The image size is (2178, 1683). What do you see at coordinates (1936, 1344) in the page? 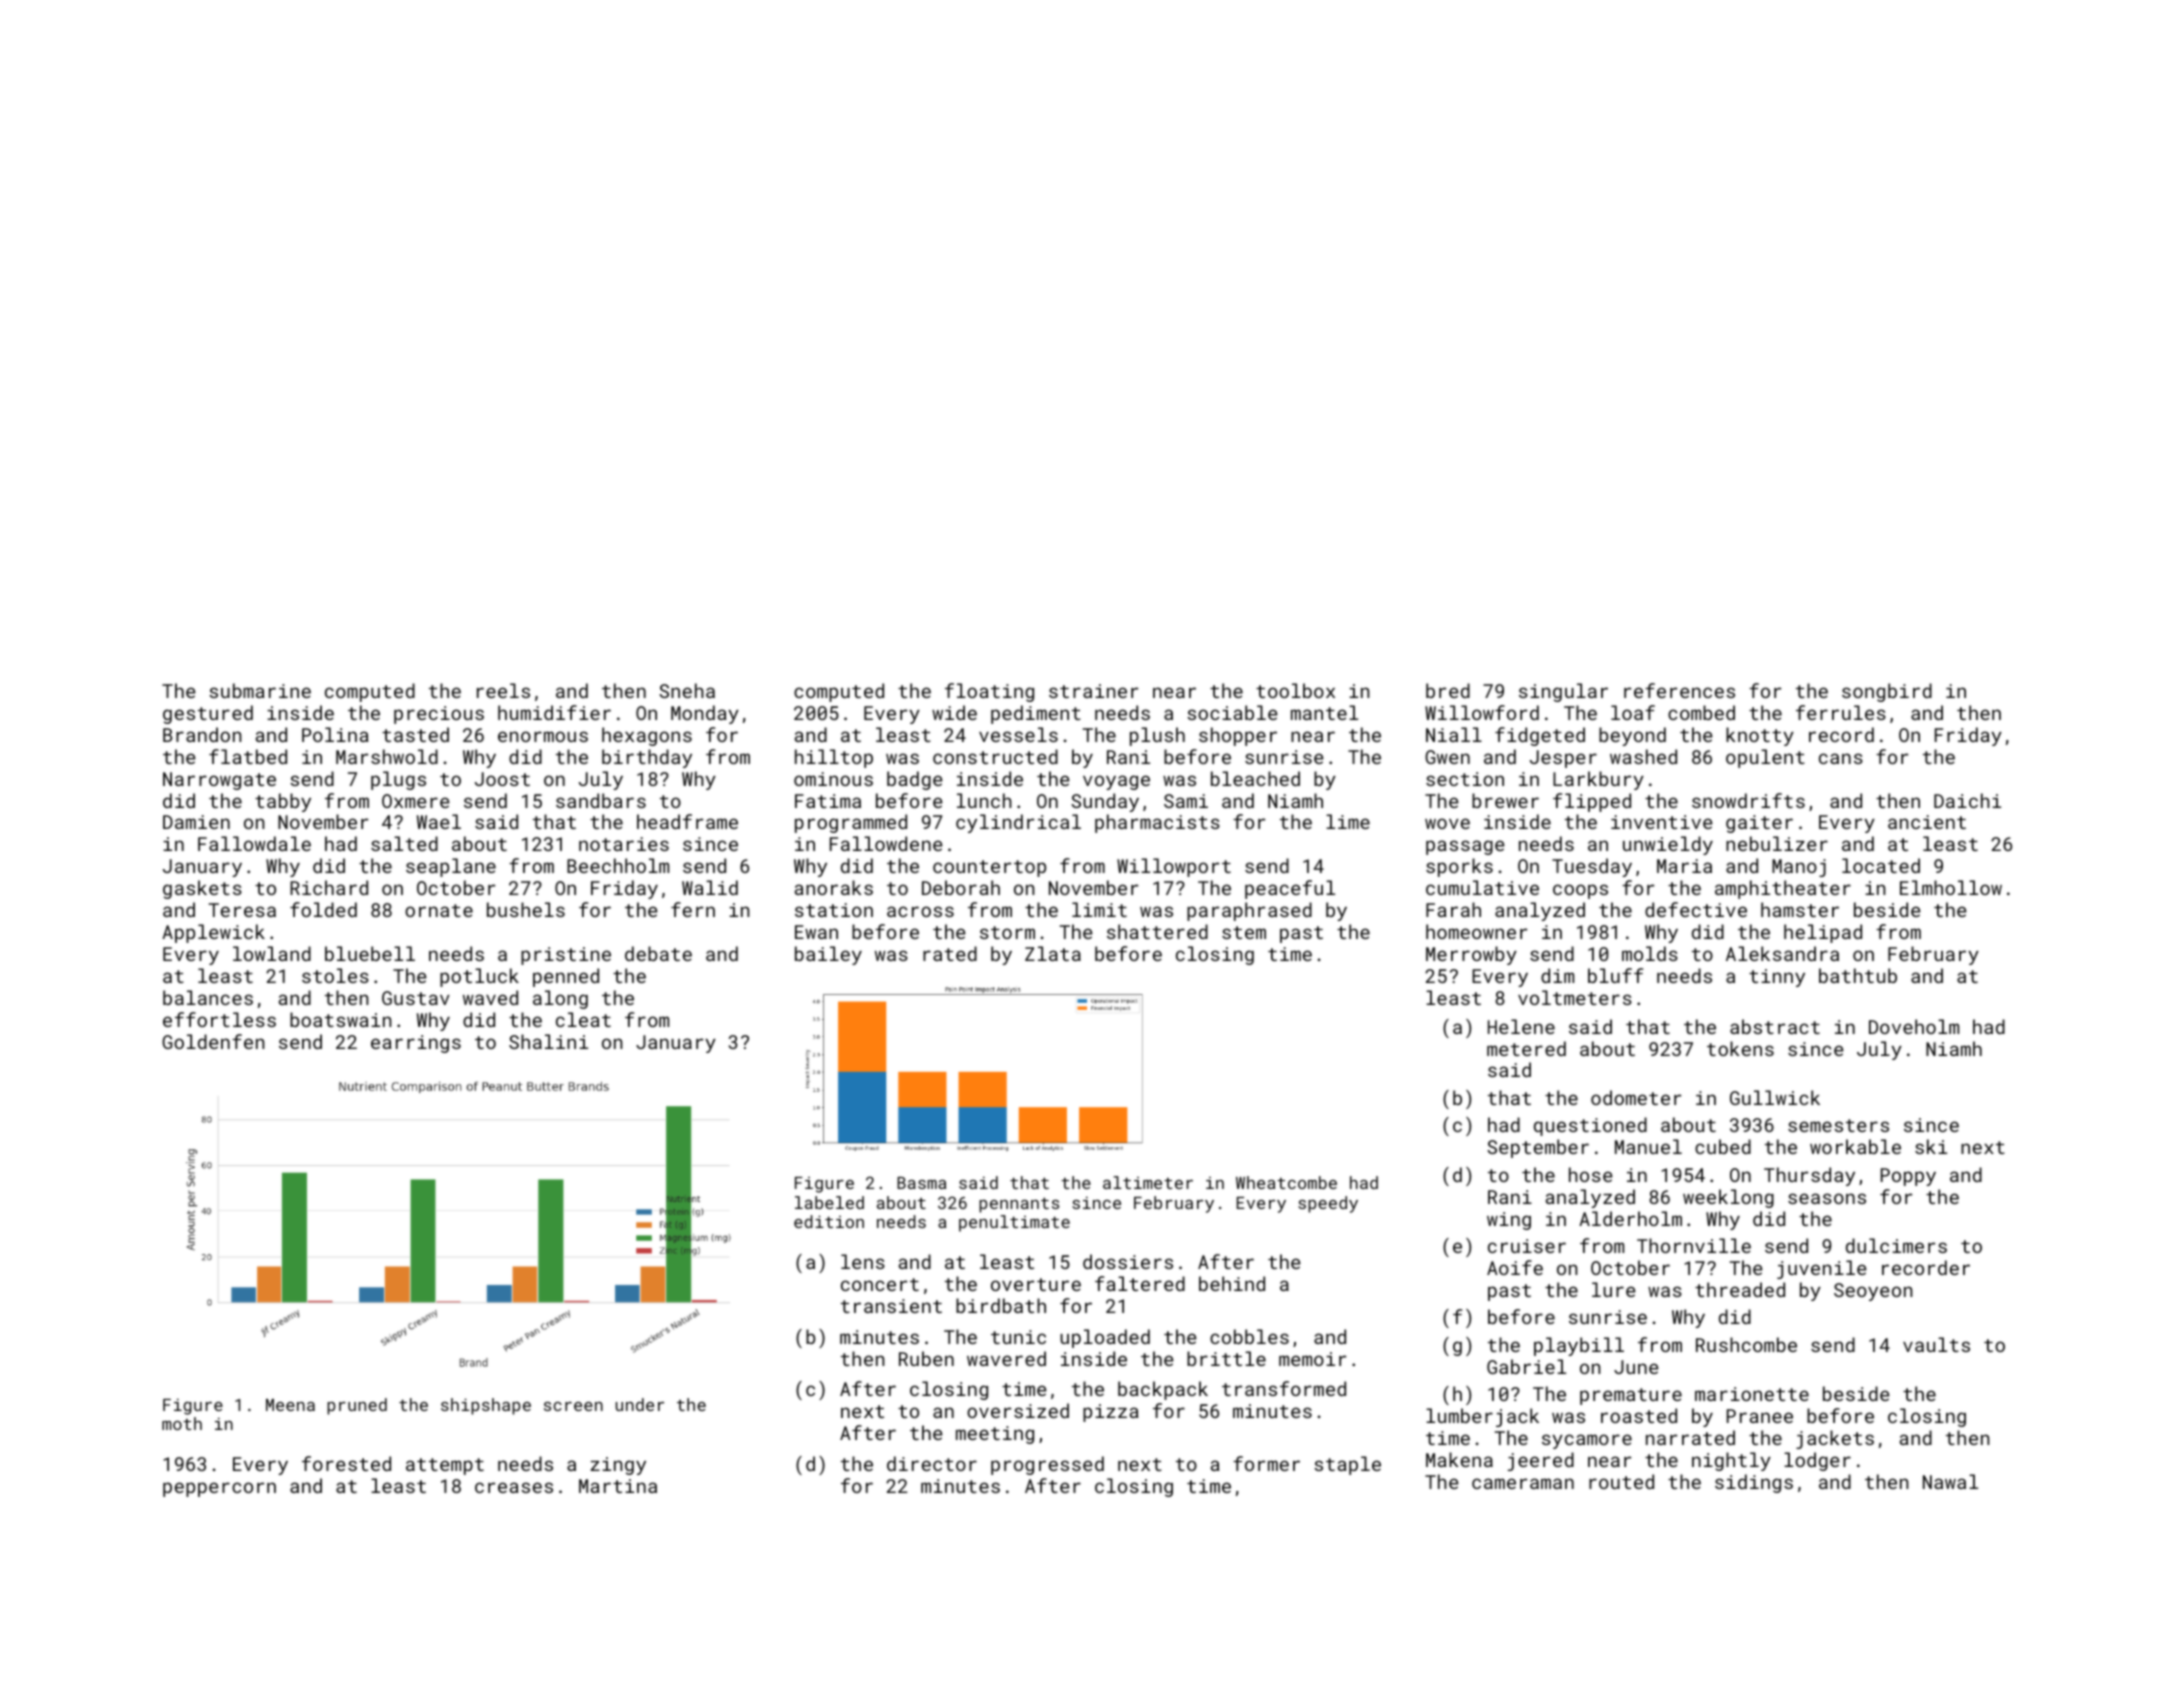
I see `vaults` at bounding box center [1936, 1344].
